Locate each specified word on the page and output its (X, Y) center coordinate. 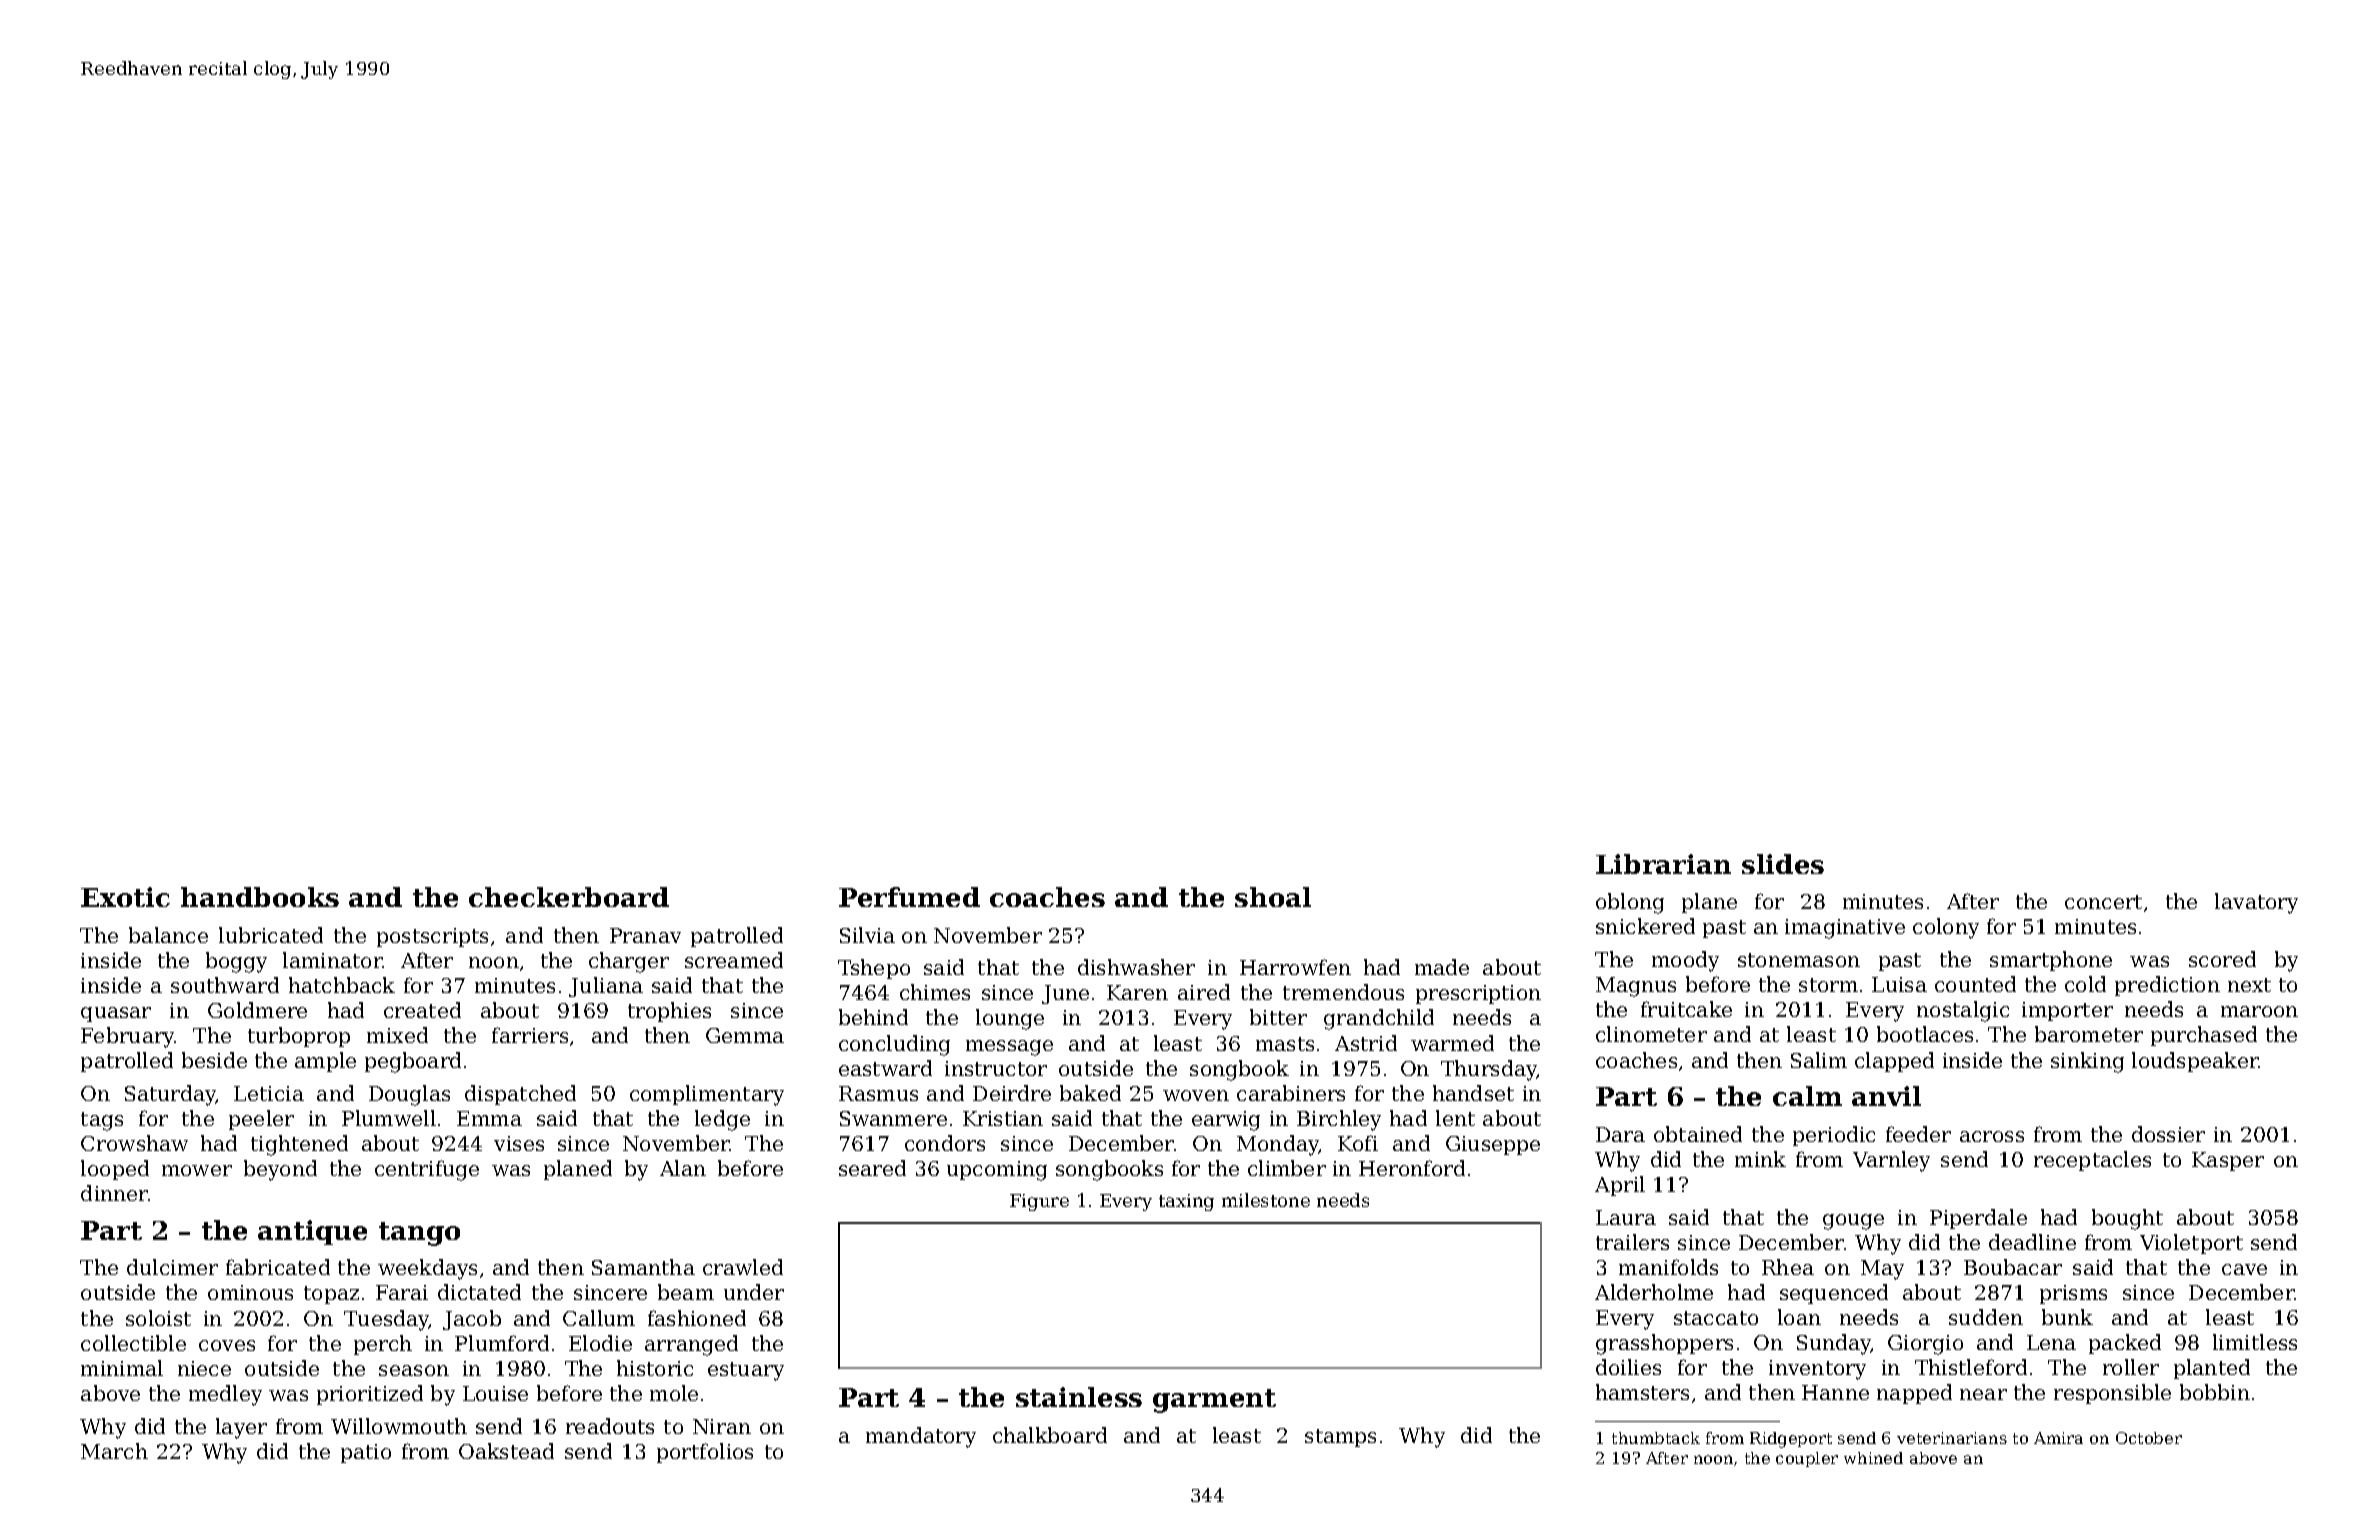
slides (1783, 864)
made (1442, 967)
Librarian (1663, 864)
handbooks (260, 897)
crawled (743, 1267)
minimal (122, 1368)
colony (1946, 928)
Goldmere (257, 1010)
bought (2127, 1219)
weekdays (427, 1269)
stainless (1079, 1397)
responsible (2112, 1394)
